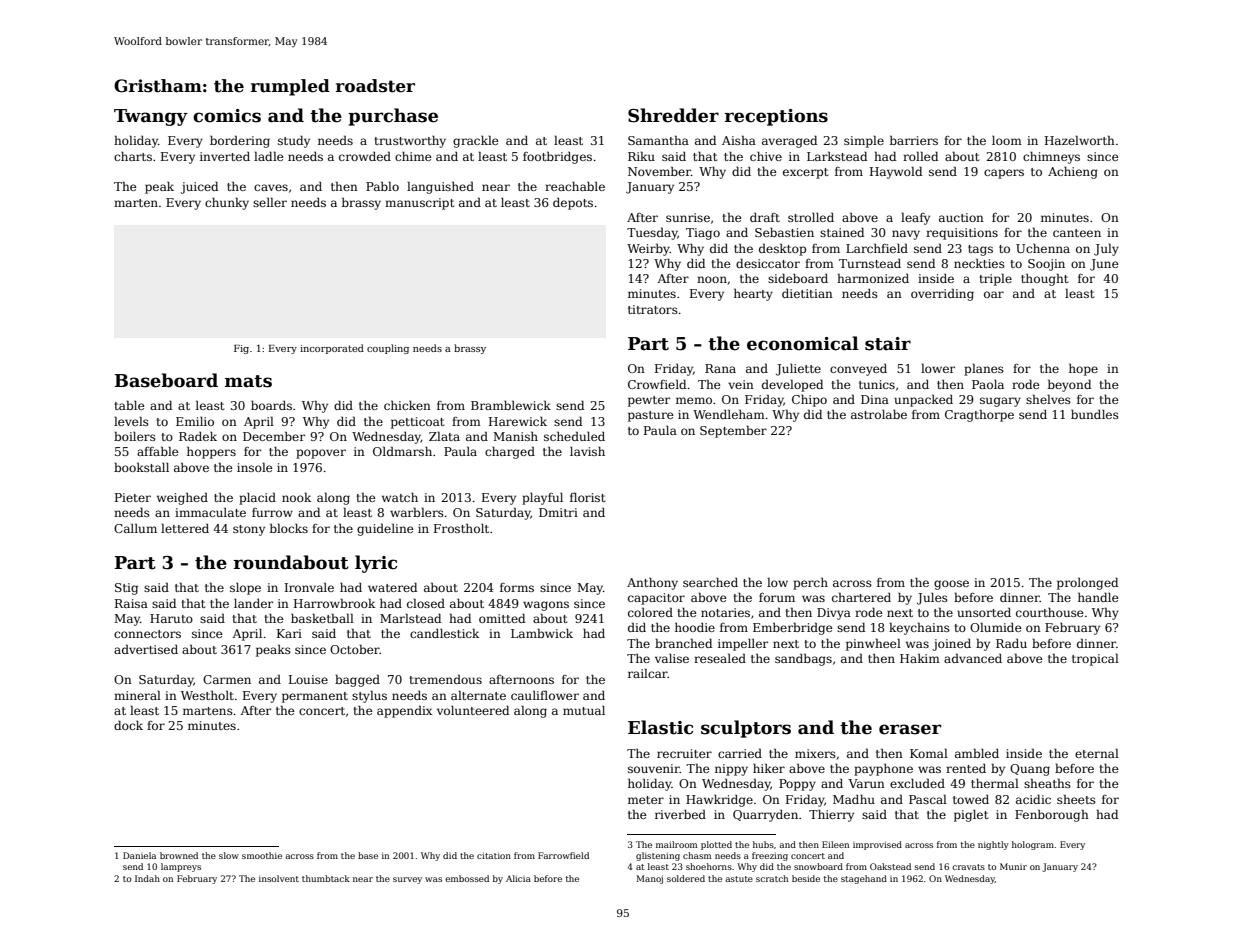 The height and width of the image is (952, 1233). I want to click on planes, so click(984, 369).
